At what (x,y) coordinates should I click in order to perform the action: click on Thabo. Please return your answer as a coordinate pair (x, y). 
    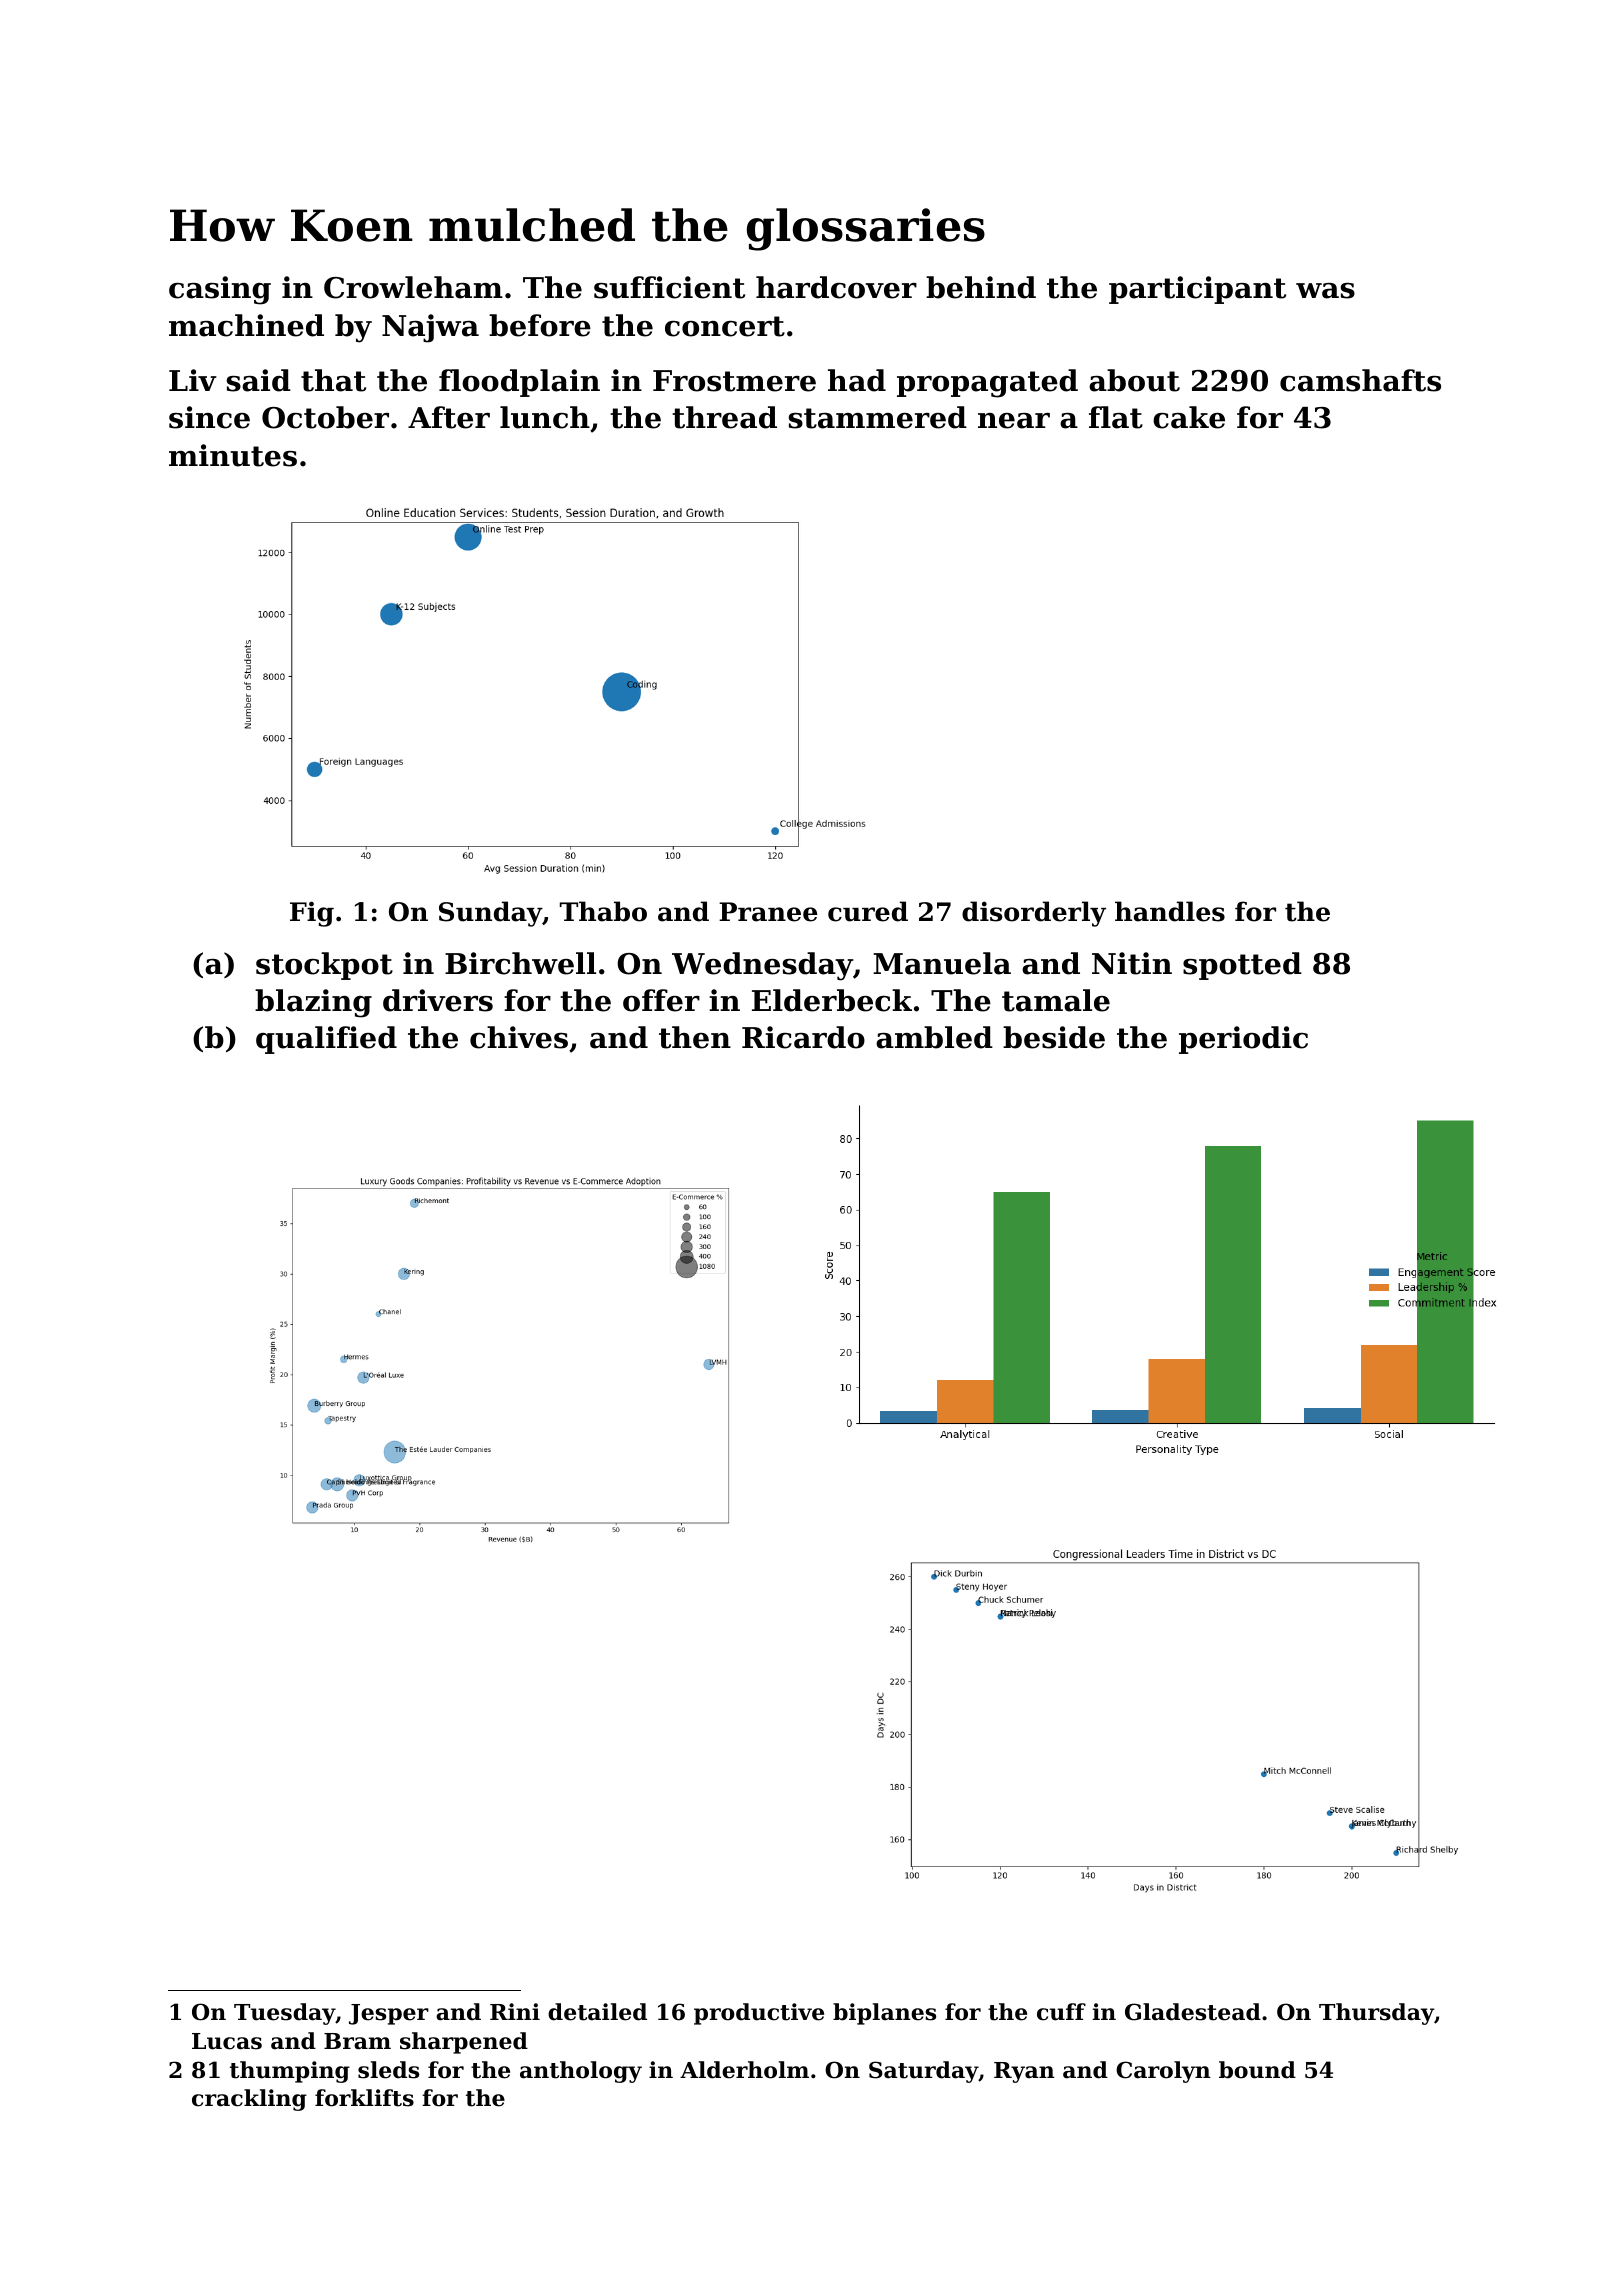
    Looking at the image, I should click on (603, 911).
